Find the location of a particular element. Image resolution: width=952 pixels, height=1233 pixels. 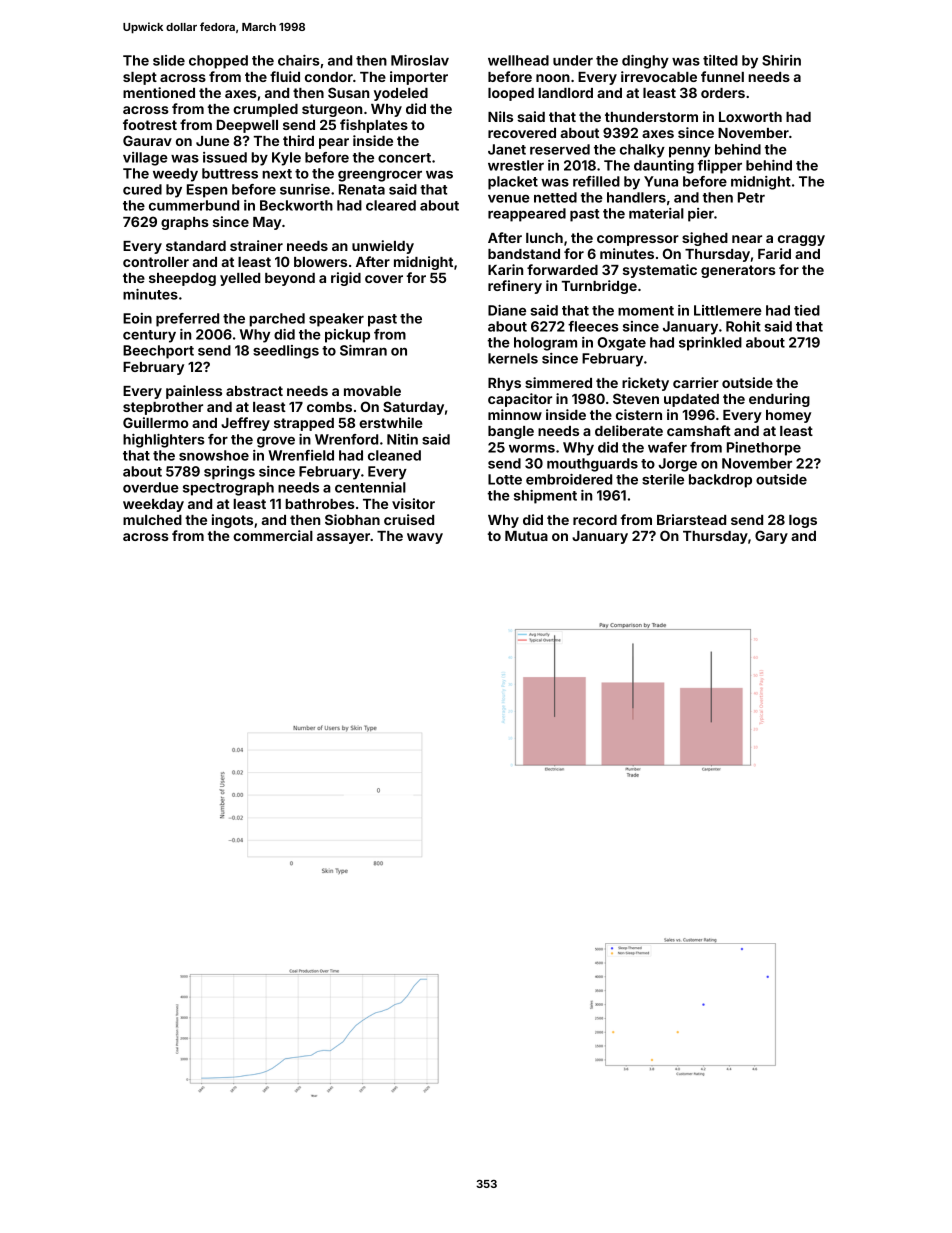

wavy is located at coordinates (425, 538).
